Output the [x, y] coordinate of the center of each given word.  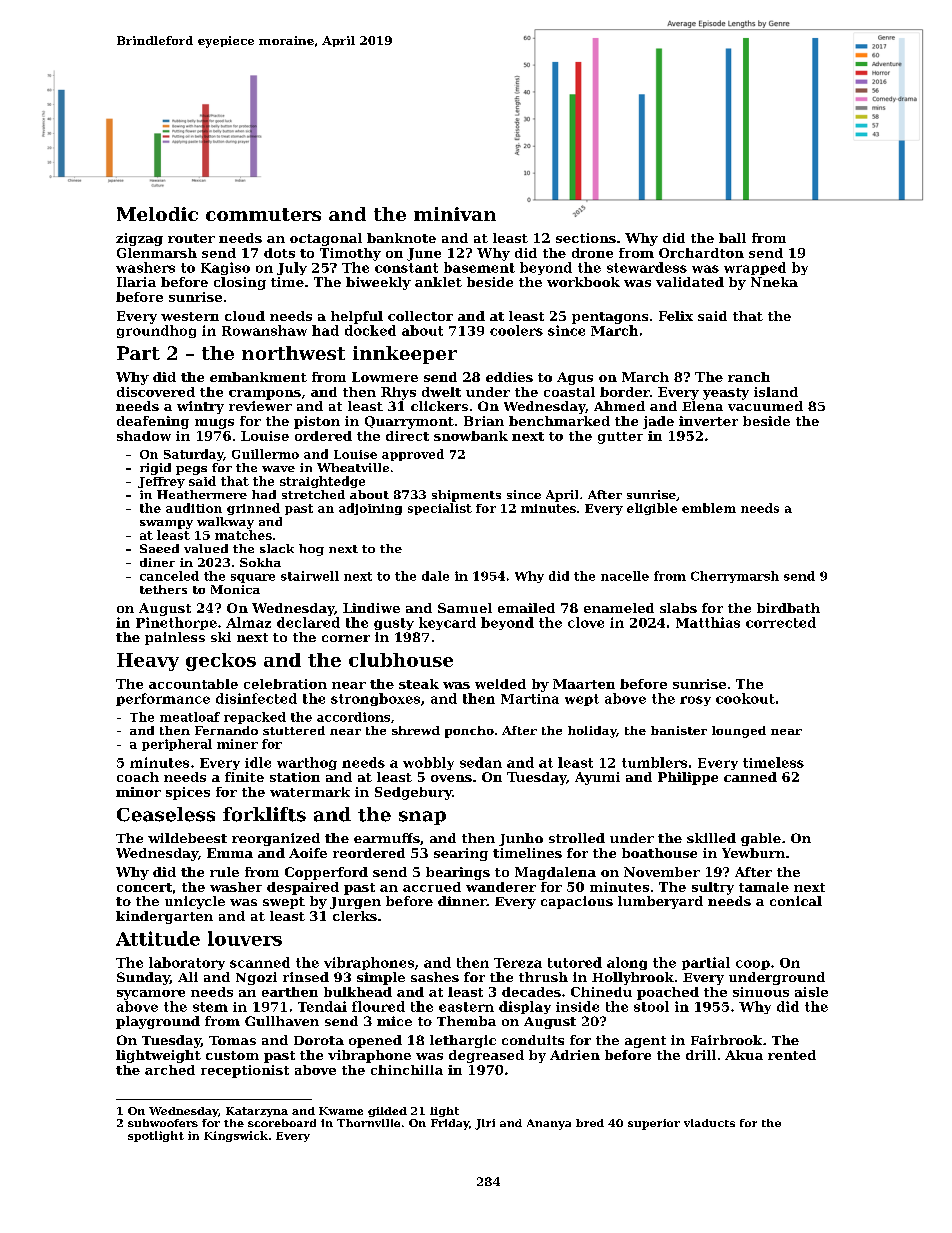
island [776, 392]
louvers [245, 938]
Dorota [319, 1040]
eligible [652, 509]
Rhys [398, 393]
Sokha [260, 562]
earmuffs [387, 838]
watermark [310, 792]
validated [690, 282]
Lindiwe [371, 608]
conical [796, 901]
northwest [293, 353]
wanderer [501, 887]
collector [420, 316]
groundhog [156, 331]
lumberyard [660, 902]
